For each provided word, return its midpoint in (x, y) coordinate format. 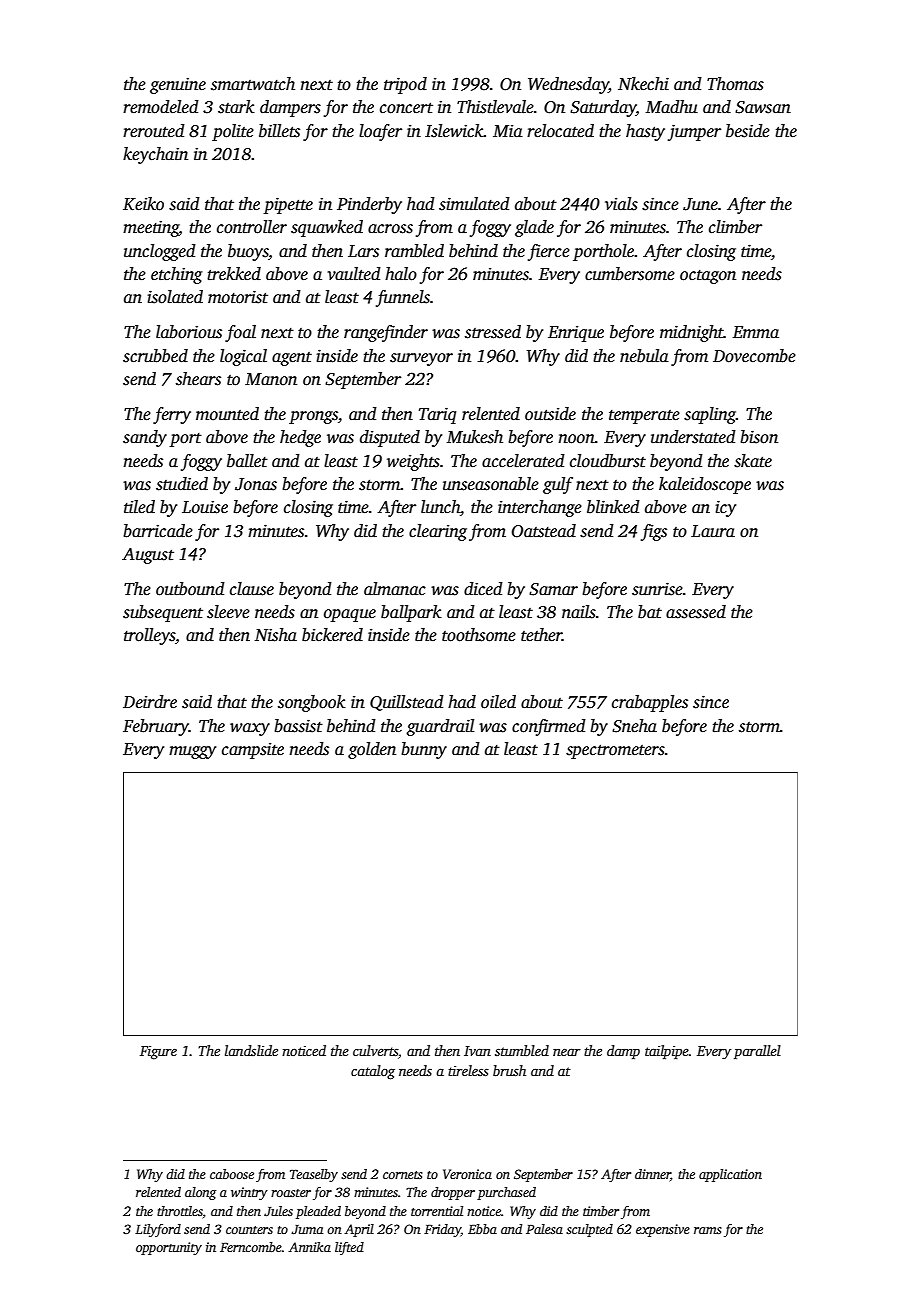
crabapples (650, 703)
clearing (438, 532)
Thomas (735, 84)
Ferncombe (251, 1247)
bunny (424, 750)
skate (753, 461)
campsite (253, 751)
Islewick (454, 131)
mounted (227, 414)
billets (279, 131)
